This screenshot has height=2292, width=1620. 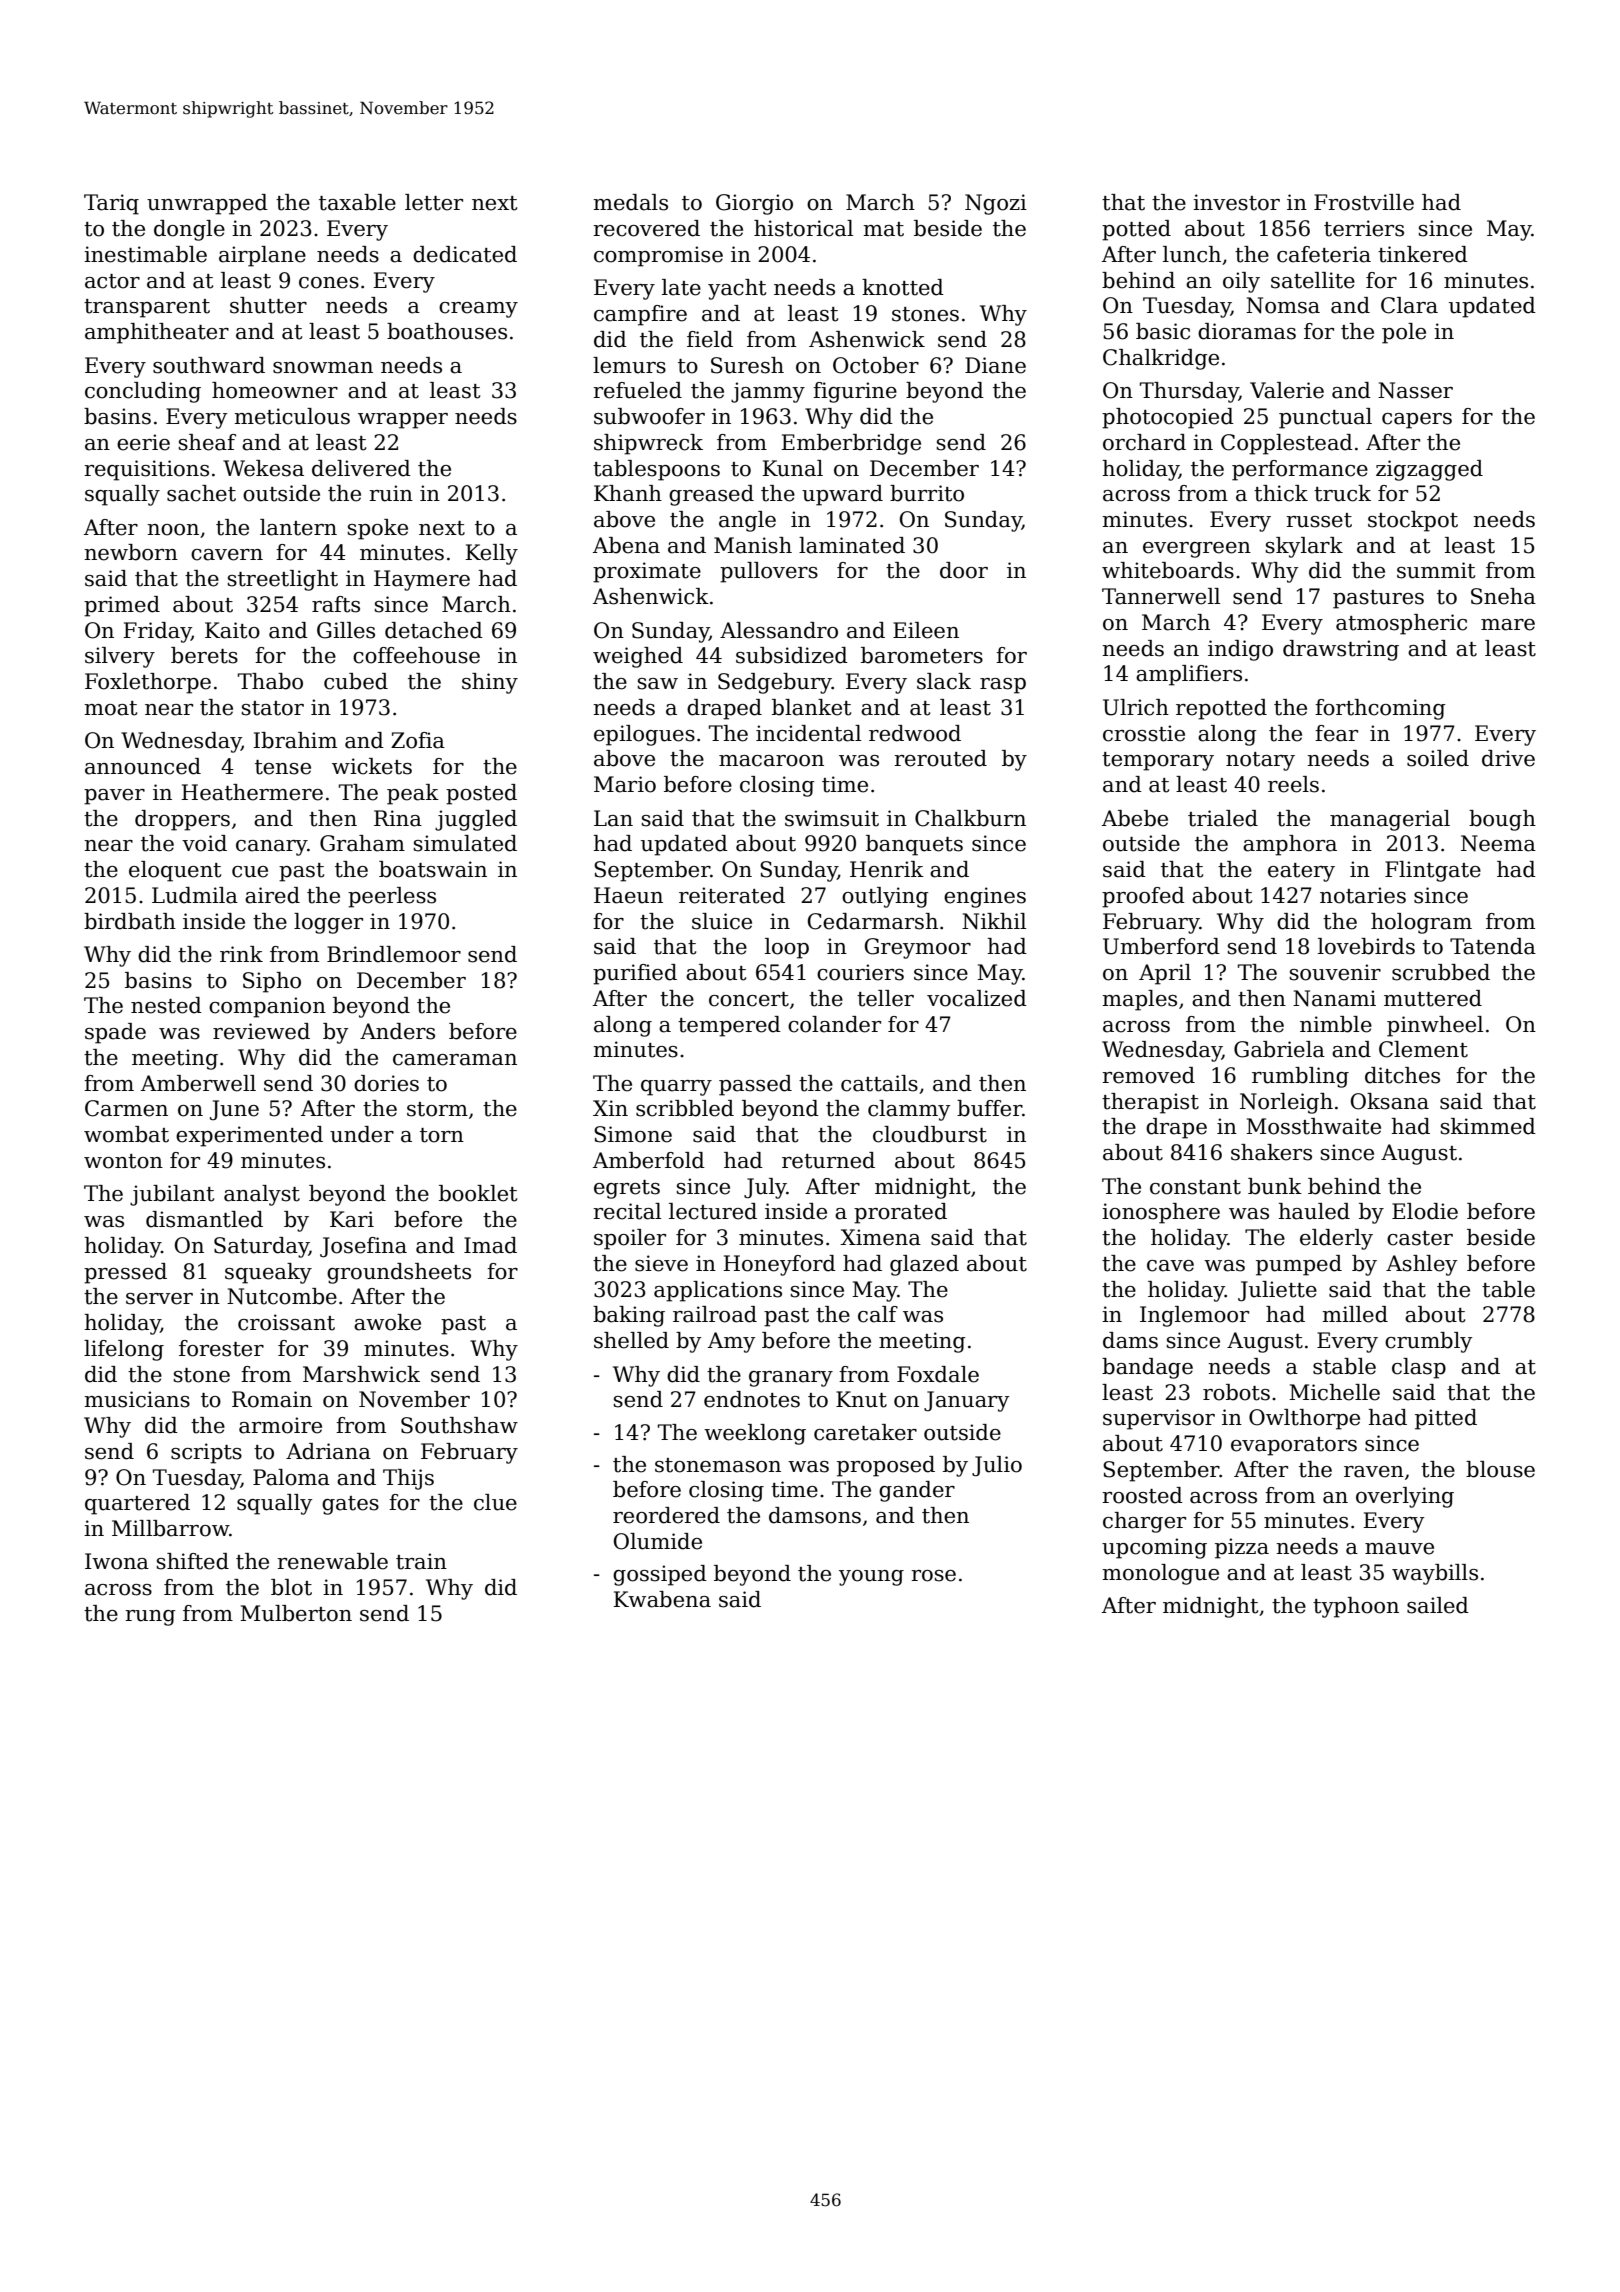 I want to click on nested, so click(x=166, y=1005).
